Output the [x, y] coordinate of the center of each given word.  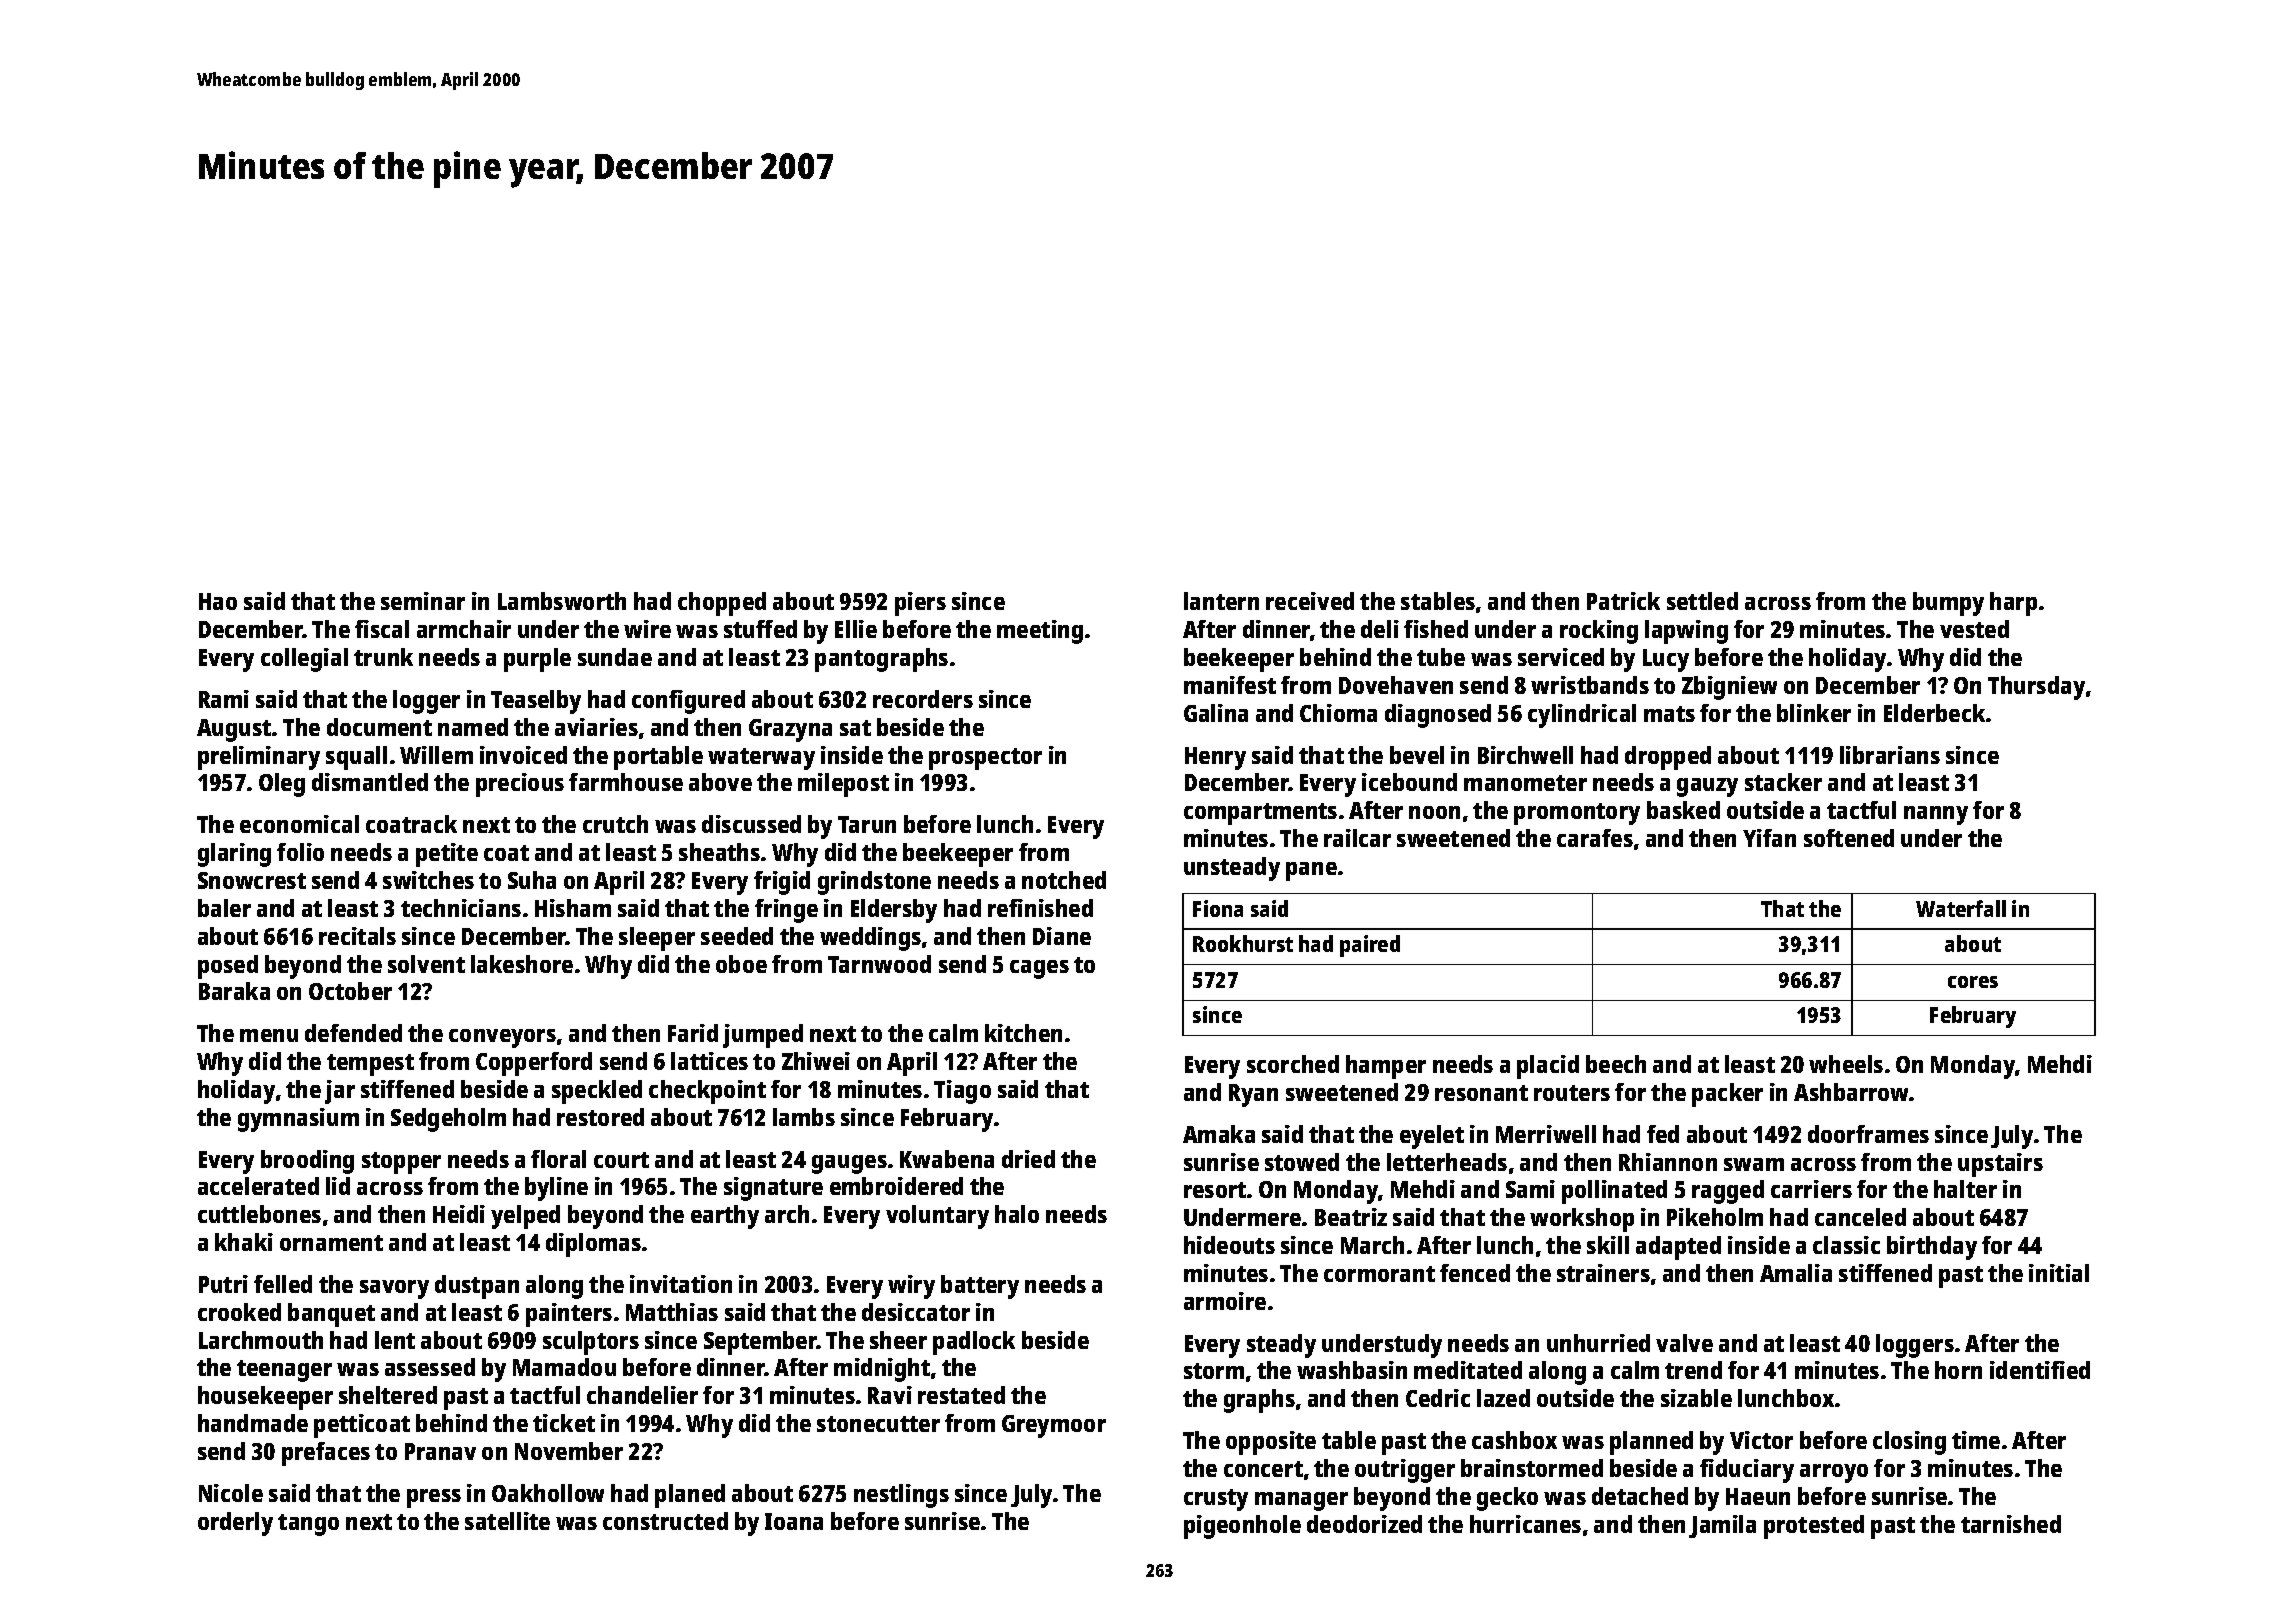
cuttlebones [259, 1214]
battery [980, 1287]
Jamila [1722, 1526]
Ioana [794, 1521]
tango [308, 1525]
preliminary [259, 758]
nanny [1936, 815]
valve [1684, 1343]
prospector [985, 759]
